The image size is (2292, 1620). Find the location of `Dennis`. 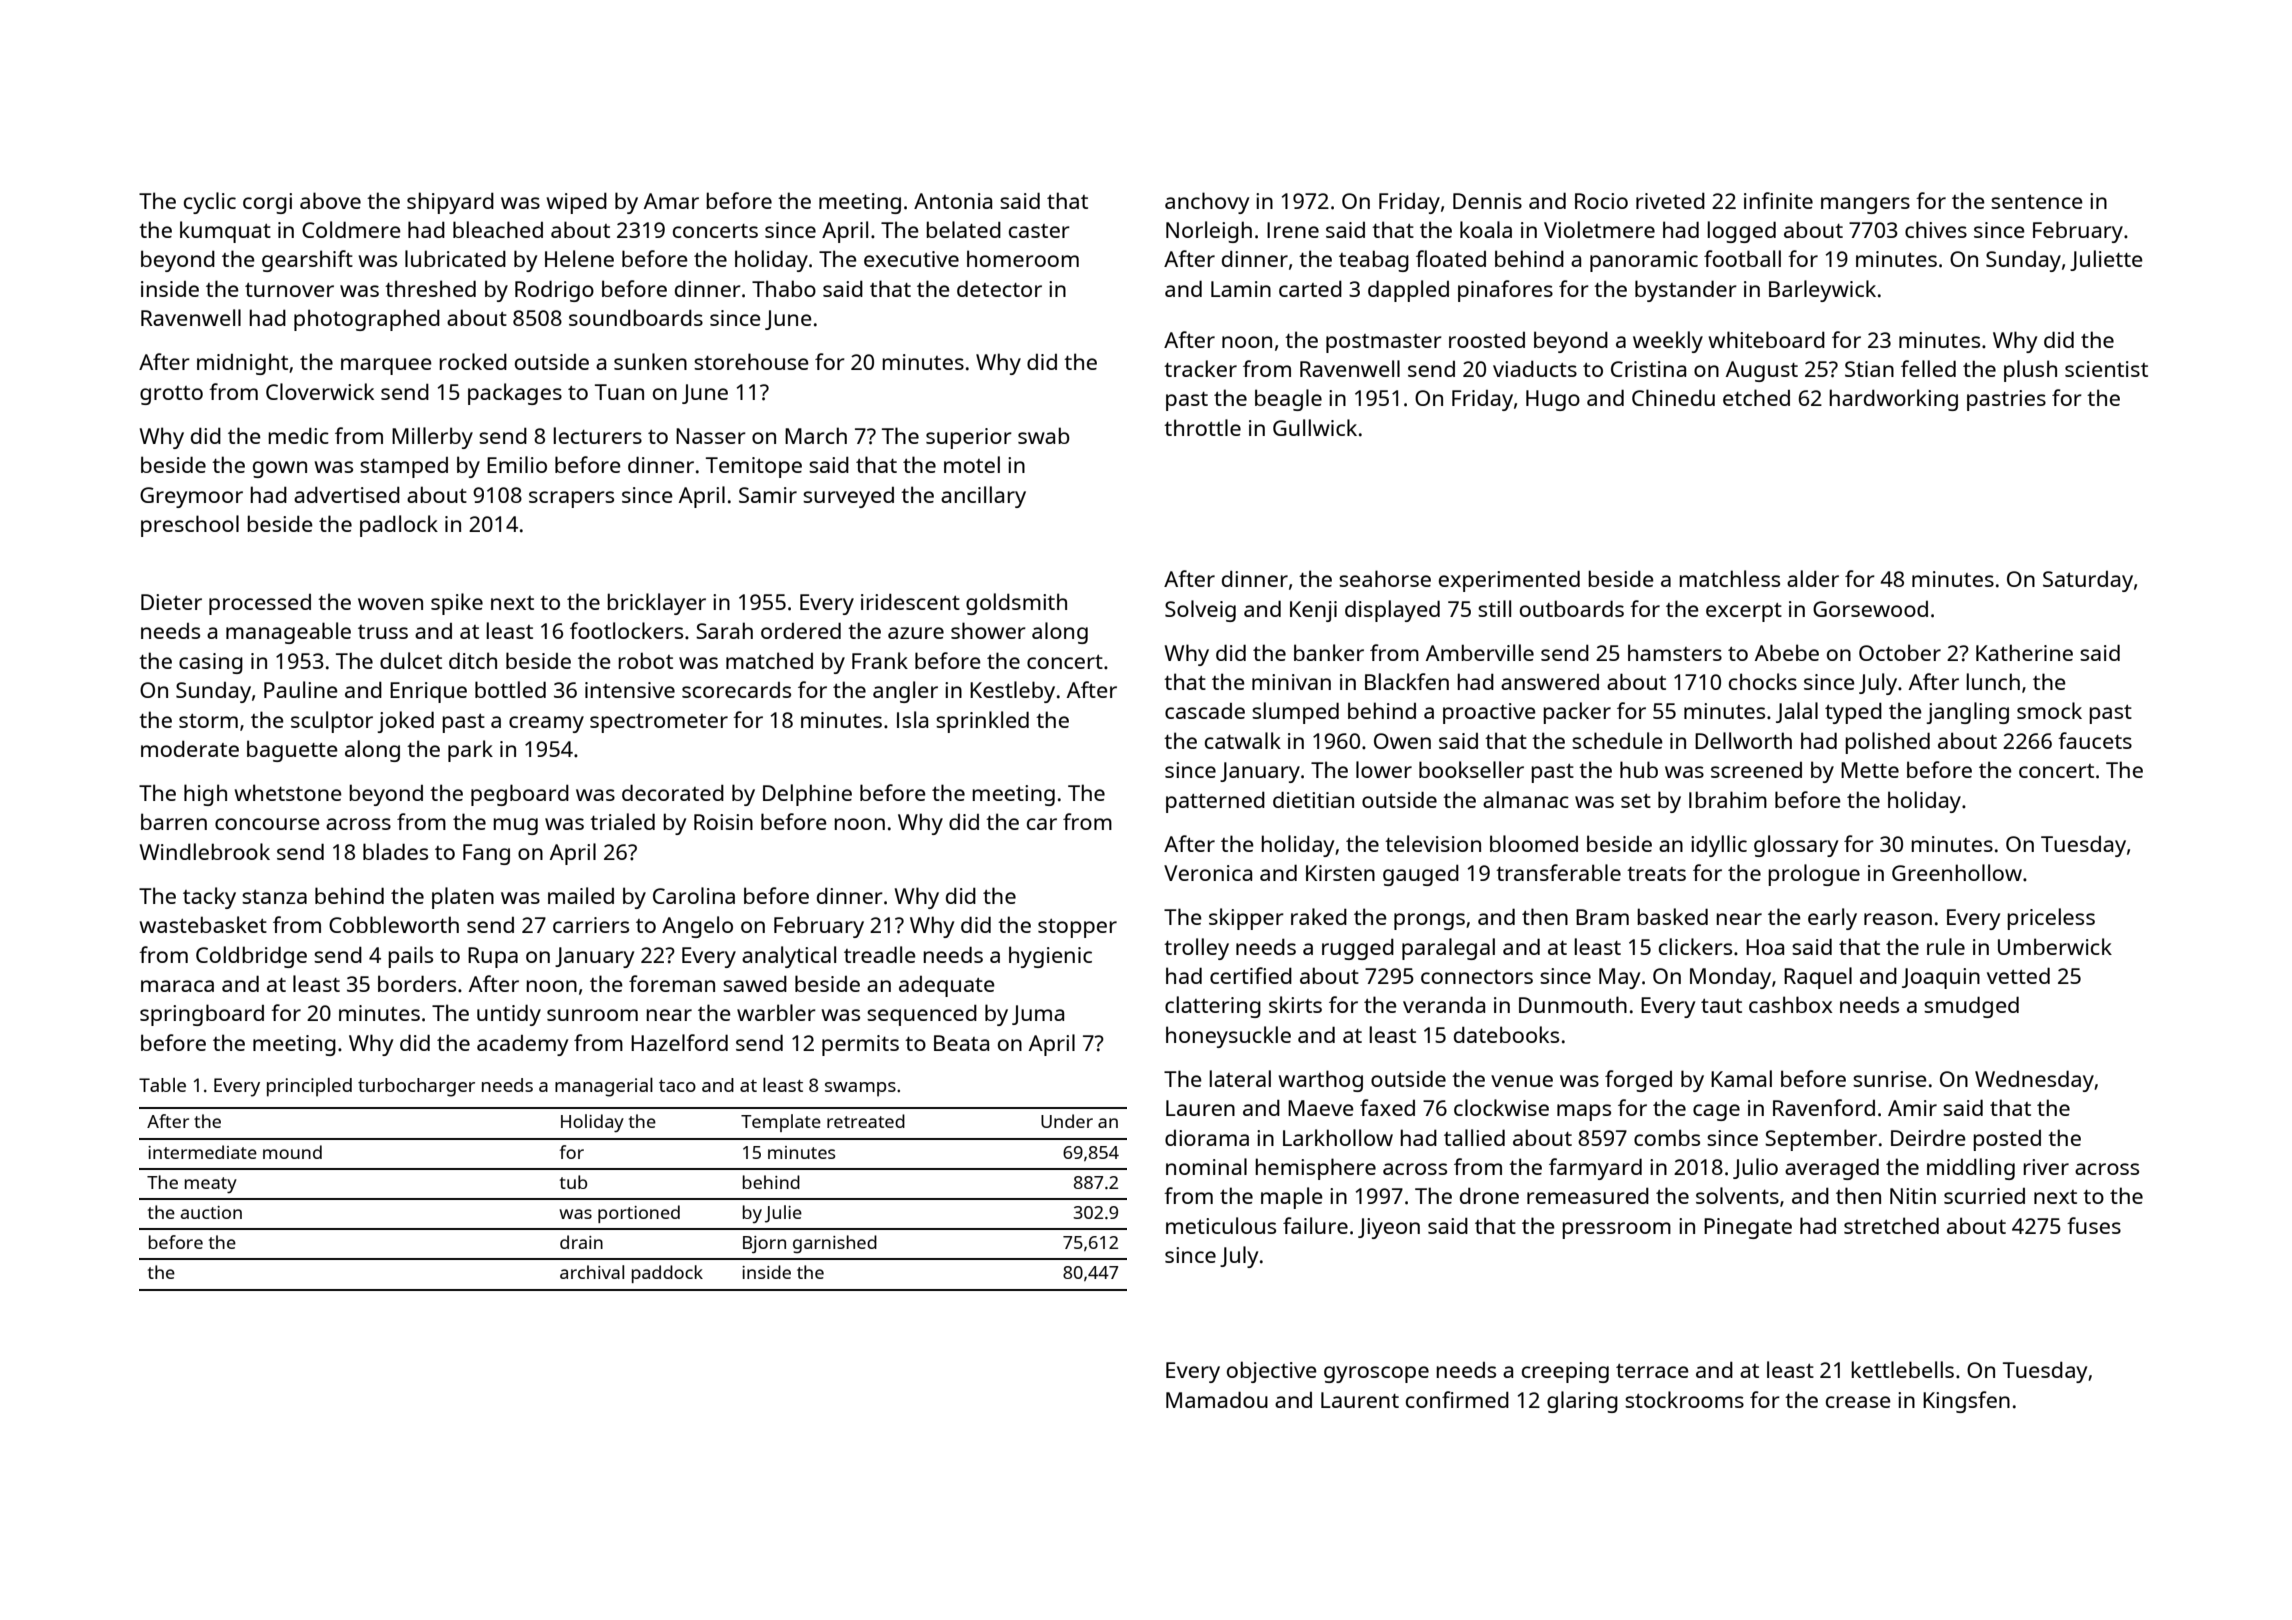

Dennis is located at coordinates (1487, 201).
